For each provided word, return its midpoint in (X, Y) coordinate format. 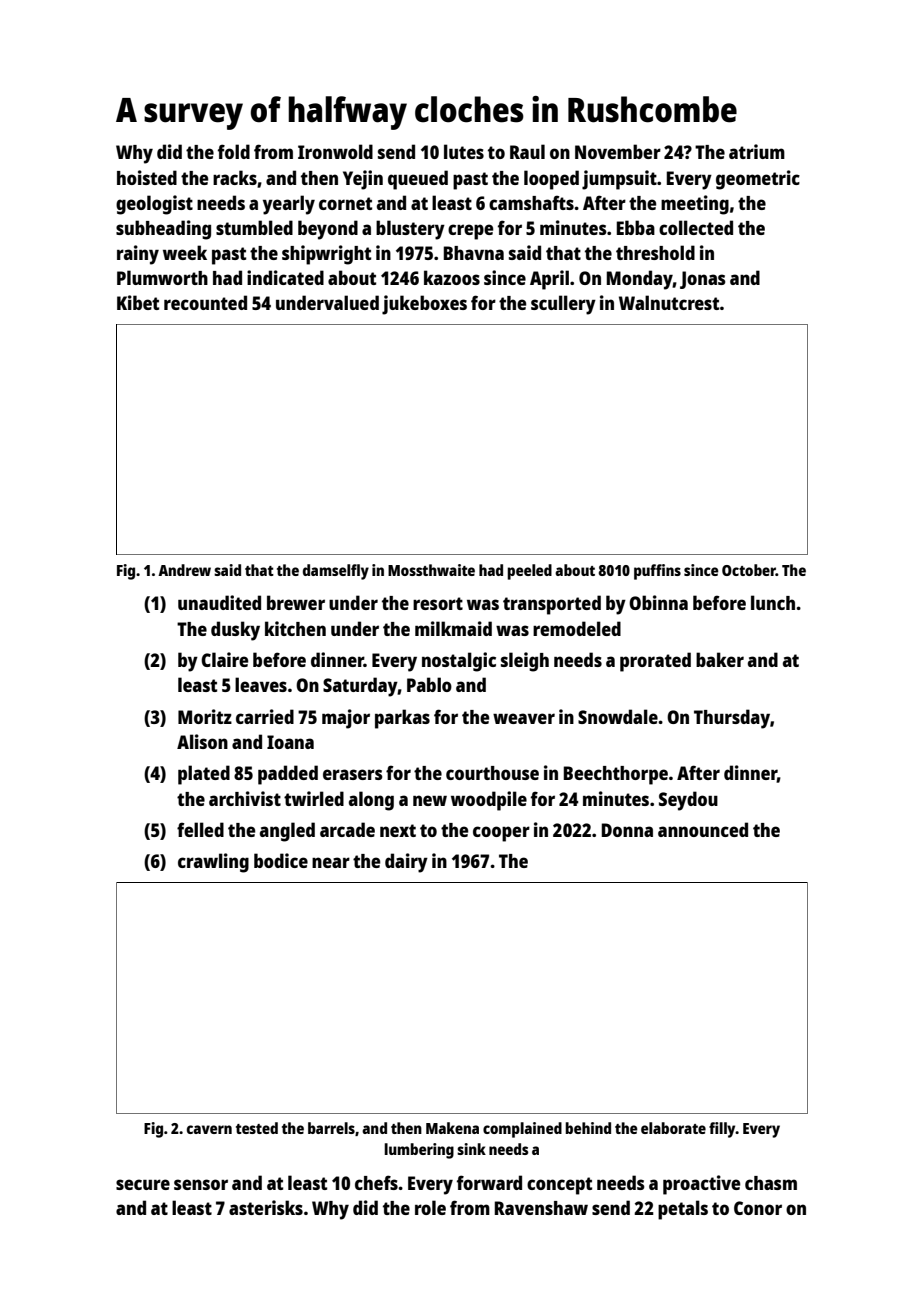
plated (204, 775)
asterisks (266, 1207)
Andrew (184, 570)
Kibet (138, 302)
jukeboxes (424, 305)
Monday (640, 280)
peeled (529, 572)
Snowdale (618, 716)
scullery (563, 305)
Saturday (360, 687)
